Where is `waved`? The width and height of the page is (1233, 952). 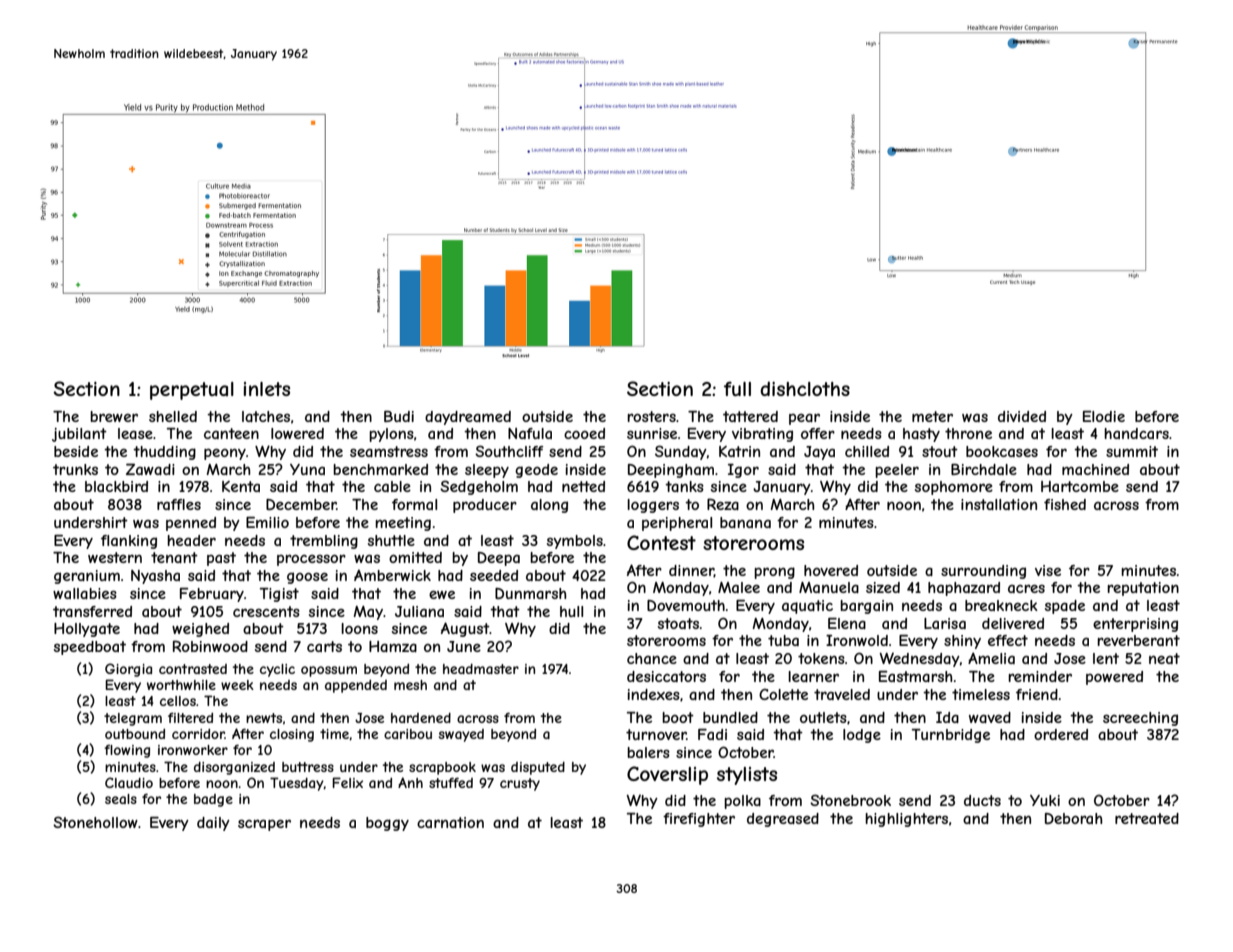 waved is located at coordinates (990, 717).
